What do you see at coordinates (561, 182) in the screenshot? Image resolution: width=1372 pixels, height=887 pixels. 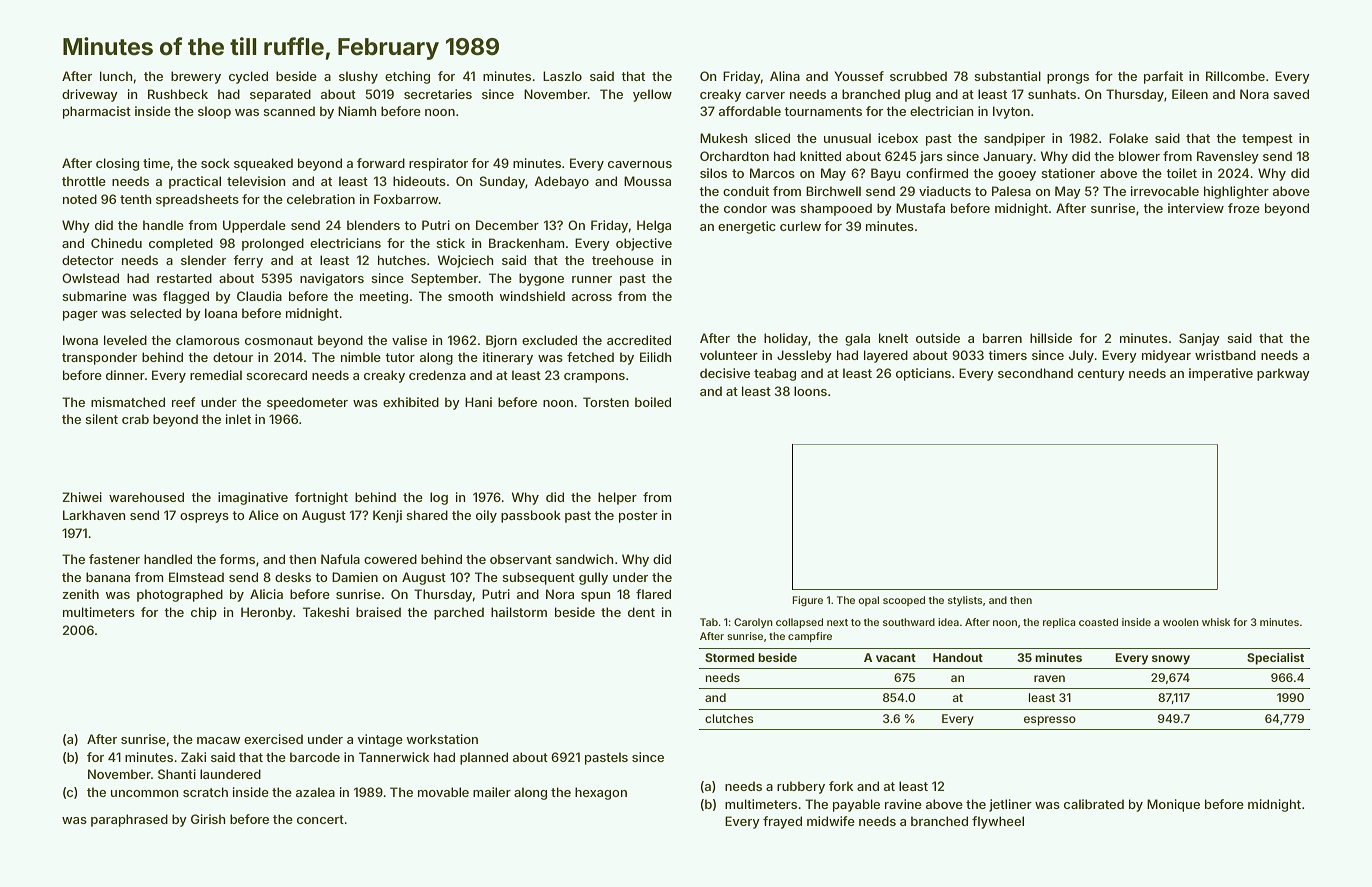 I see `Adebayo` at bounding box center [561, 182].
